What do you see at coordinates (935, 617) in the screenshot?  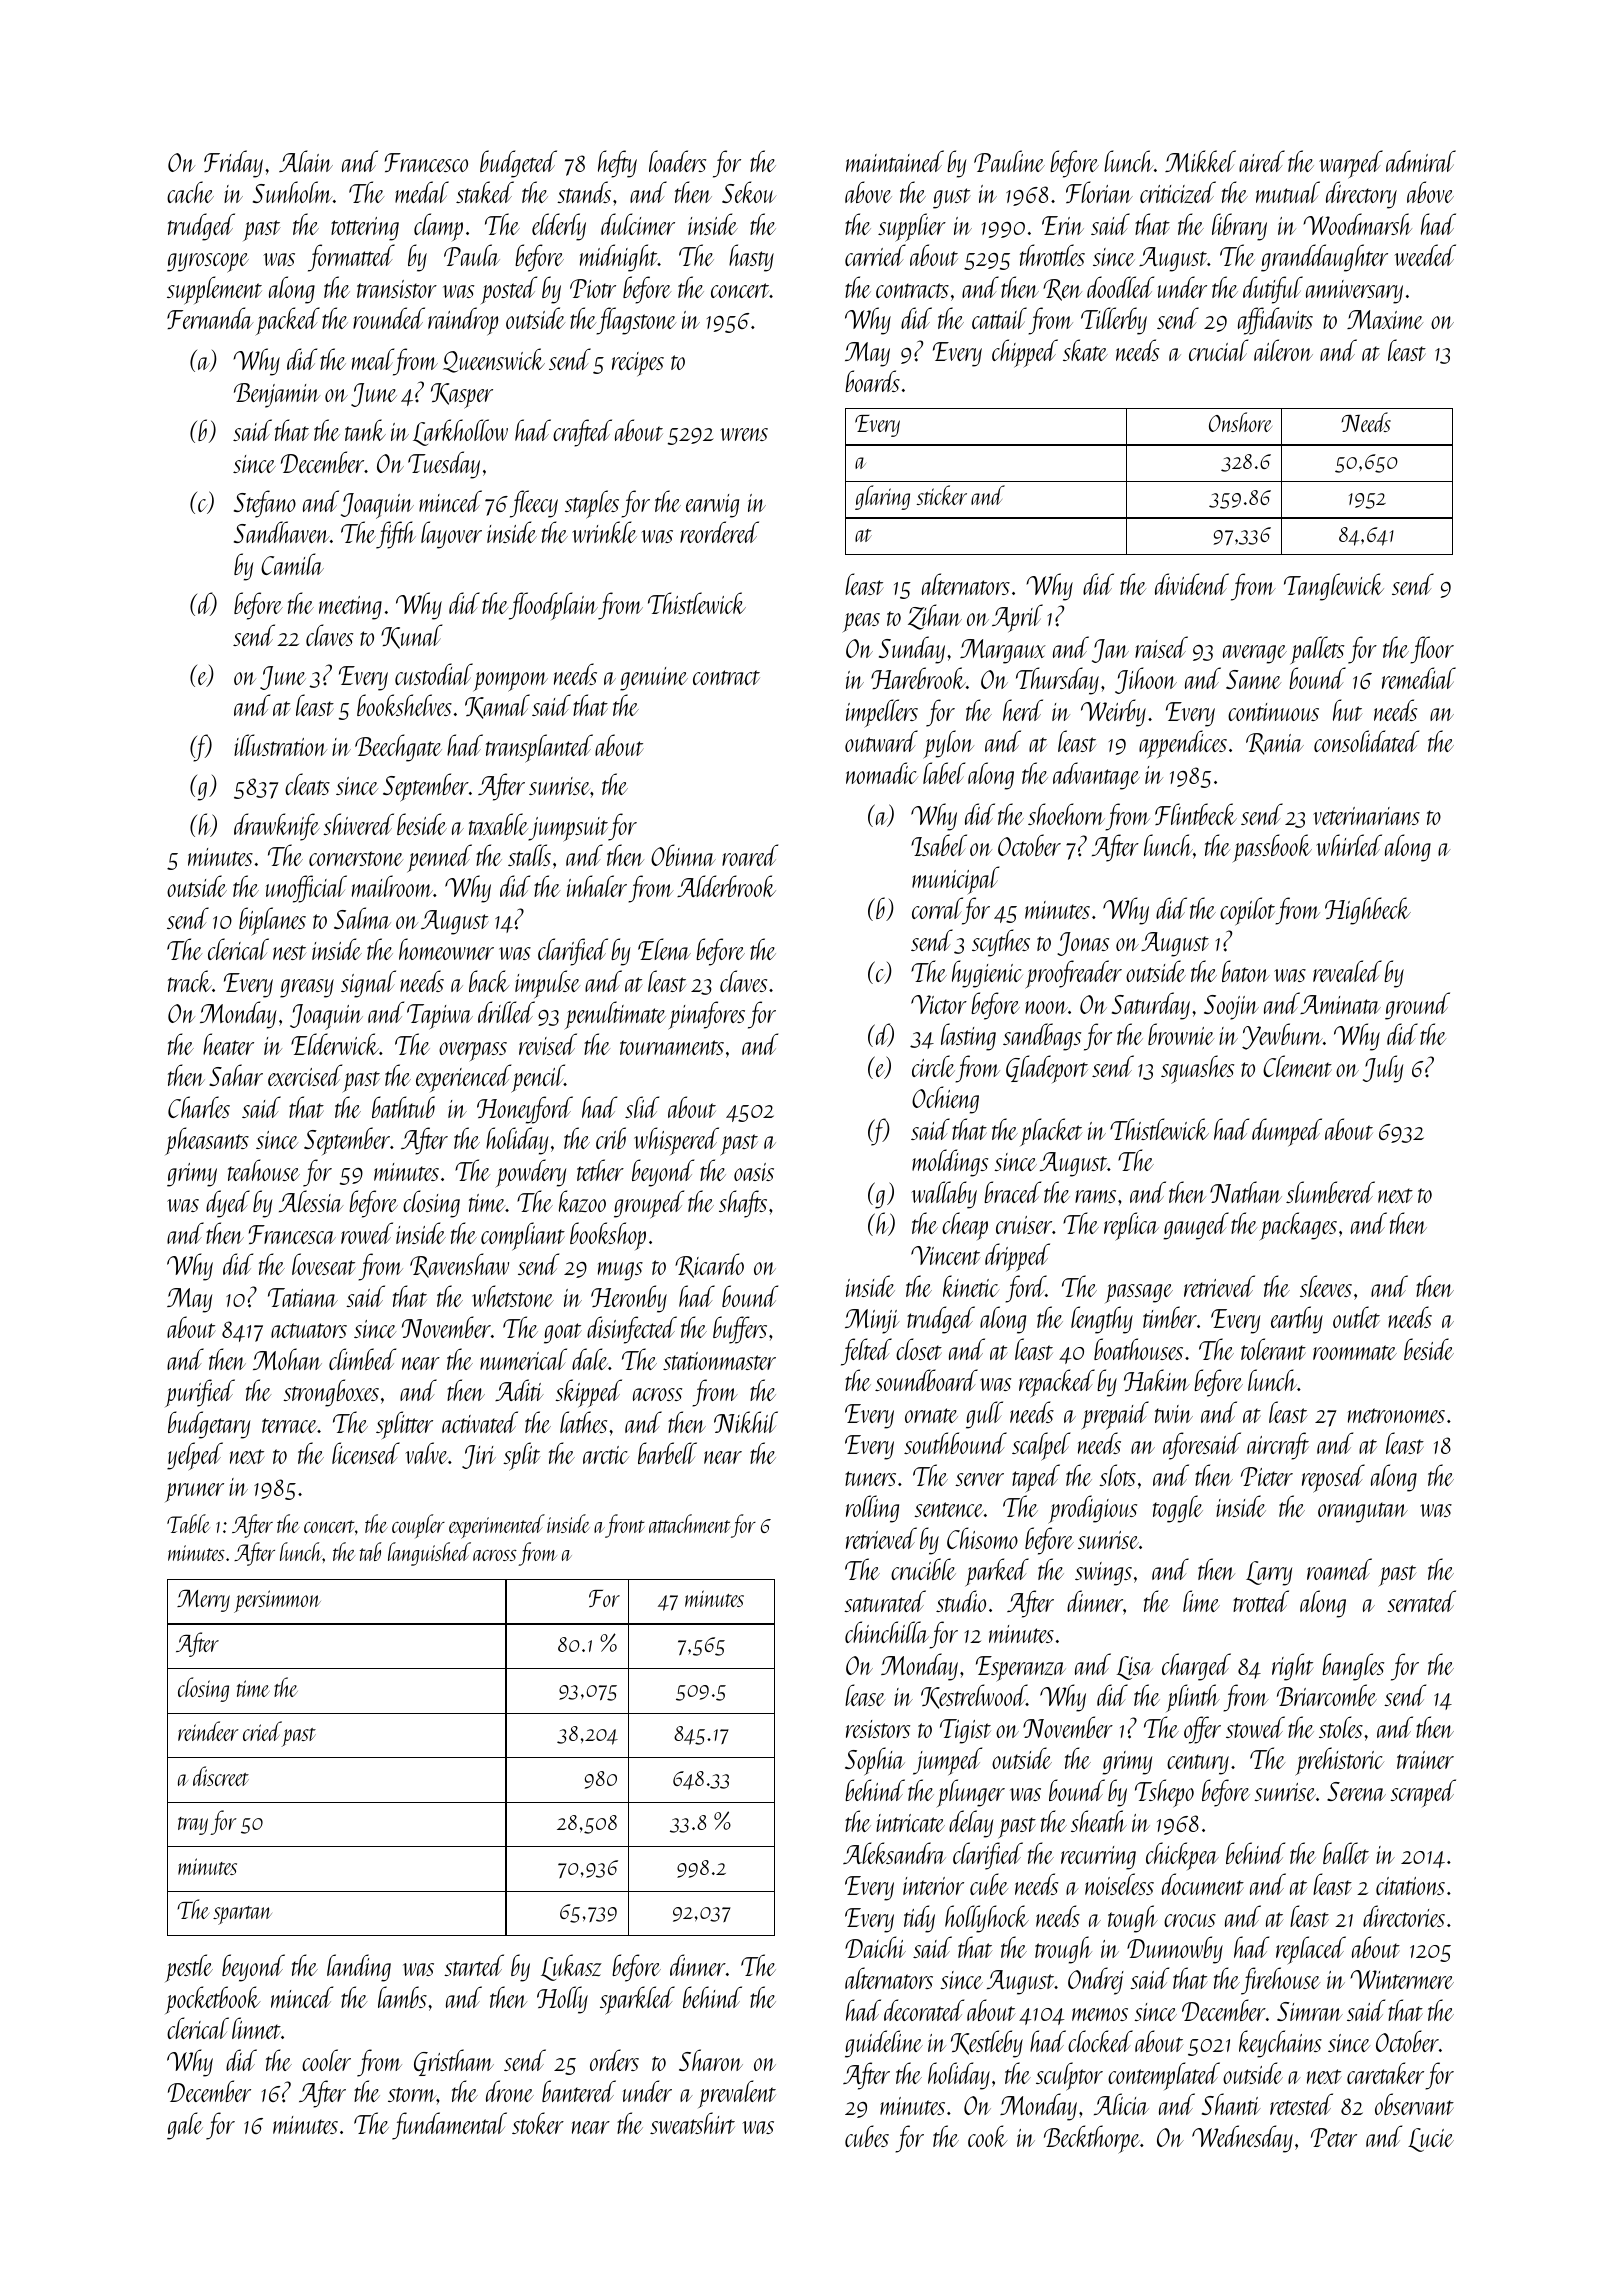 I see `Zihan` at bounding box center [935, 617].
